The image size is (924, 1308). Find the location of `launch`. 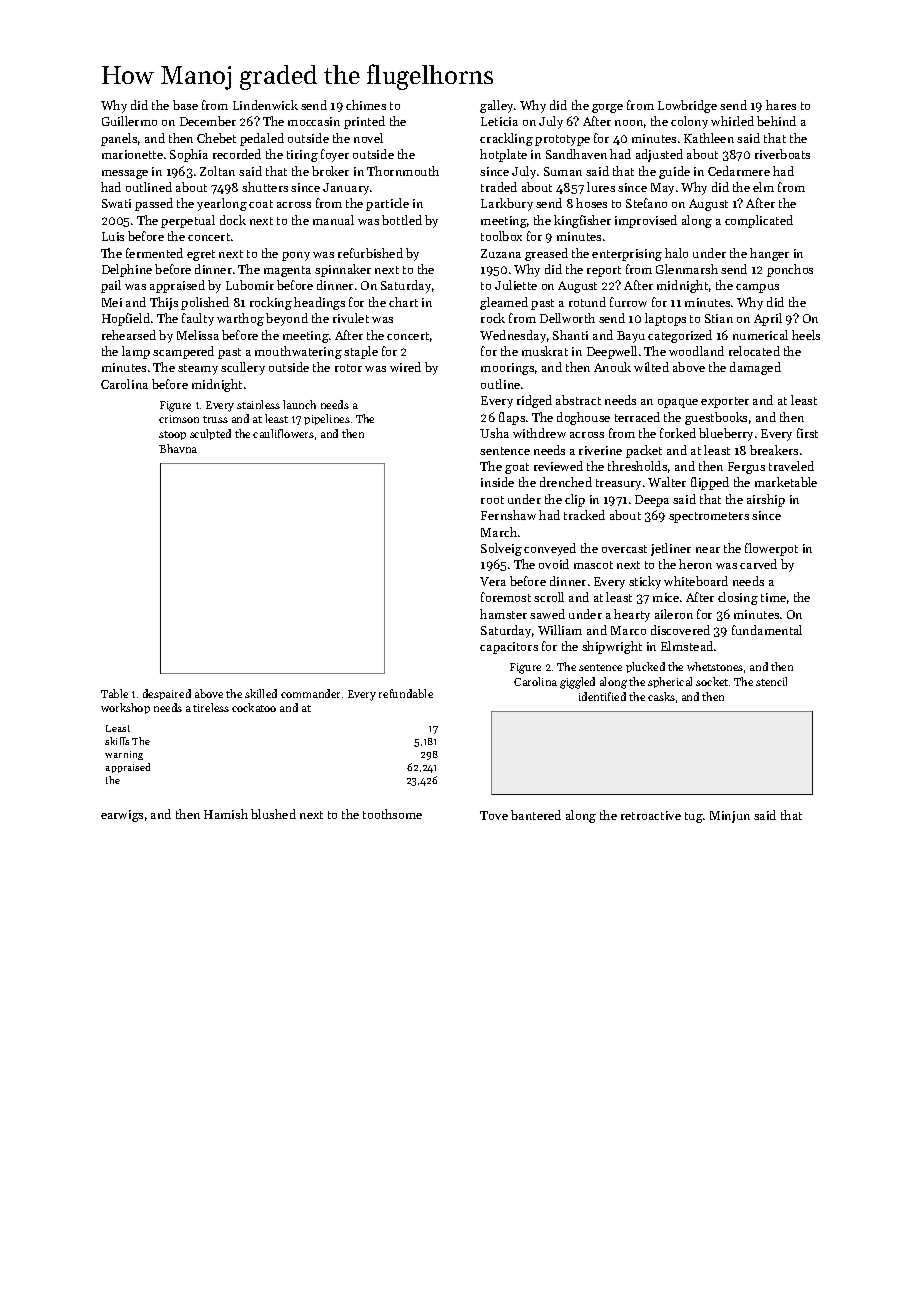

launch is located at coordinates (299, 404).
